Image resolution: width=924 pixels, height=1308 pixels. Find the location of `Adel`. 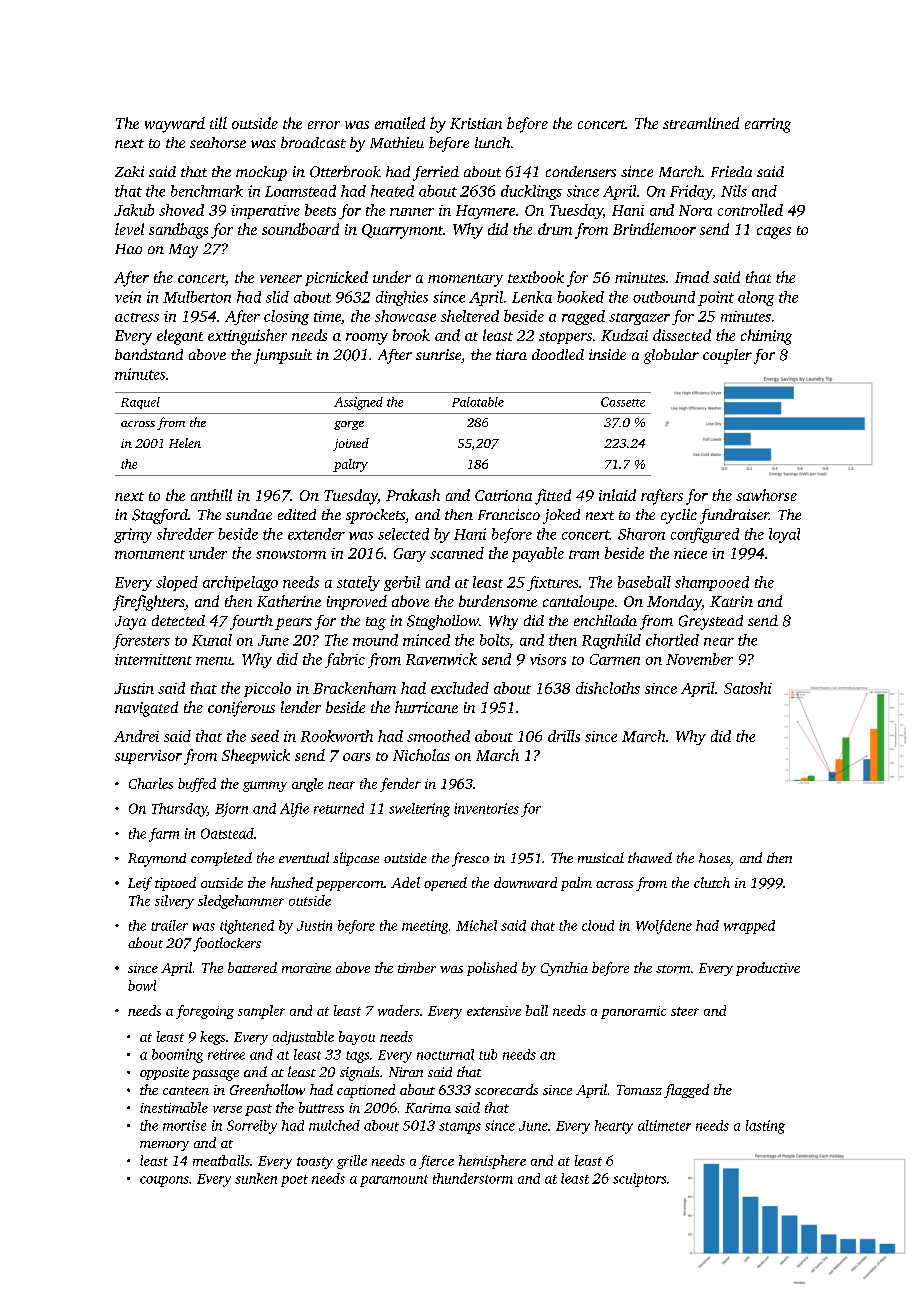

Adel is located at coordinates (405, 882).
